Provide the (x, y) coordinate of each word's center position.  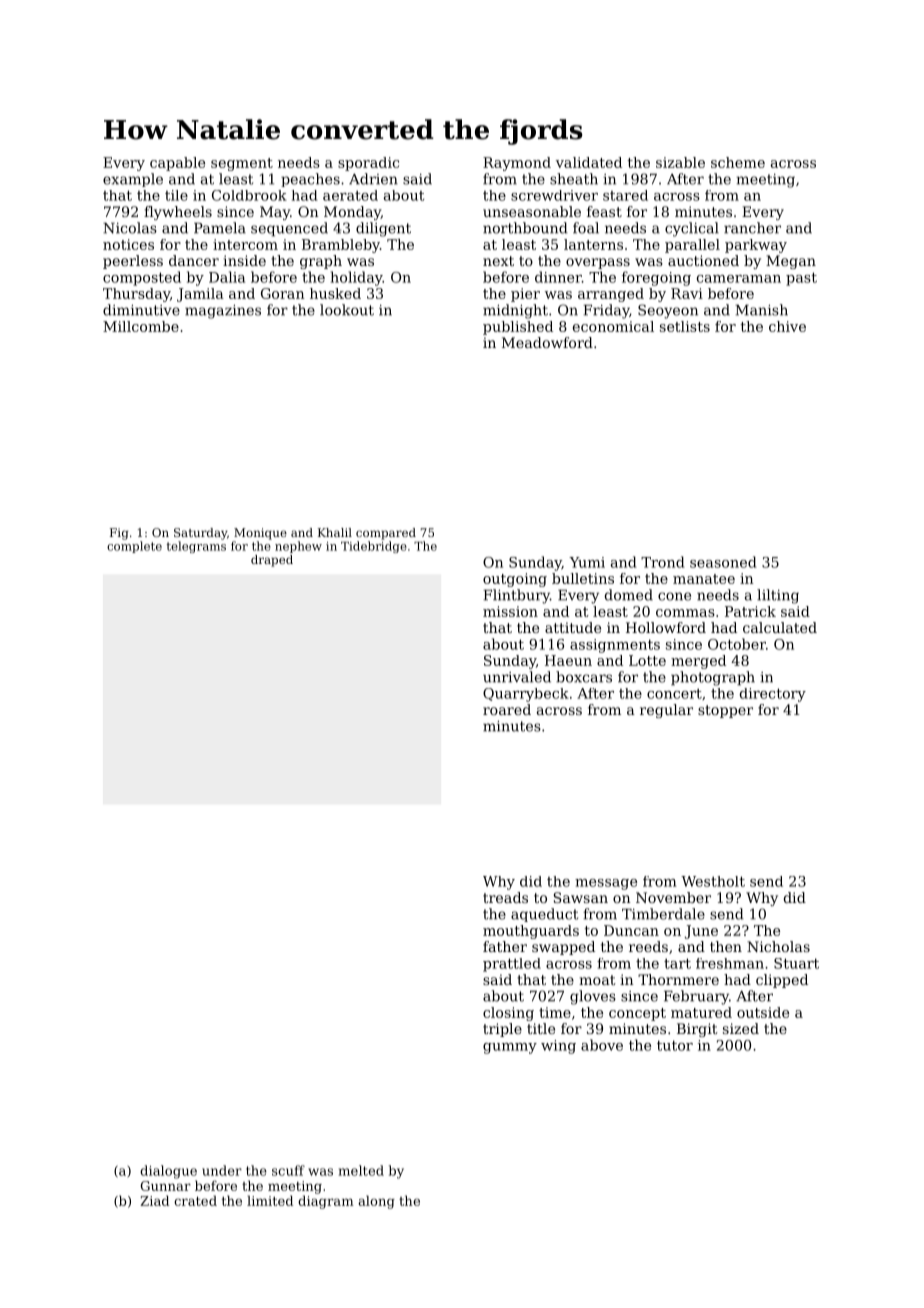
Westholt (713, 881)
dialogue (168, 1172)
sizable (680, 162)
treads (505, 897)
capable (177, 164)
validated (589, 162)
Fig (119, 534)
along (376, 1202)
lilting (778, 596)
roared (507, 709)
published (518, 328)
